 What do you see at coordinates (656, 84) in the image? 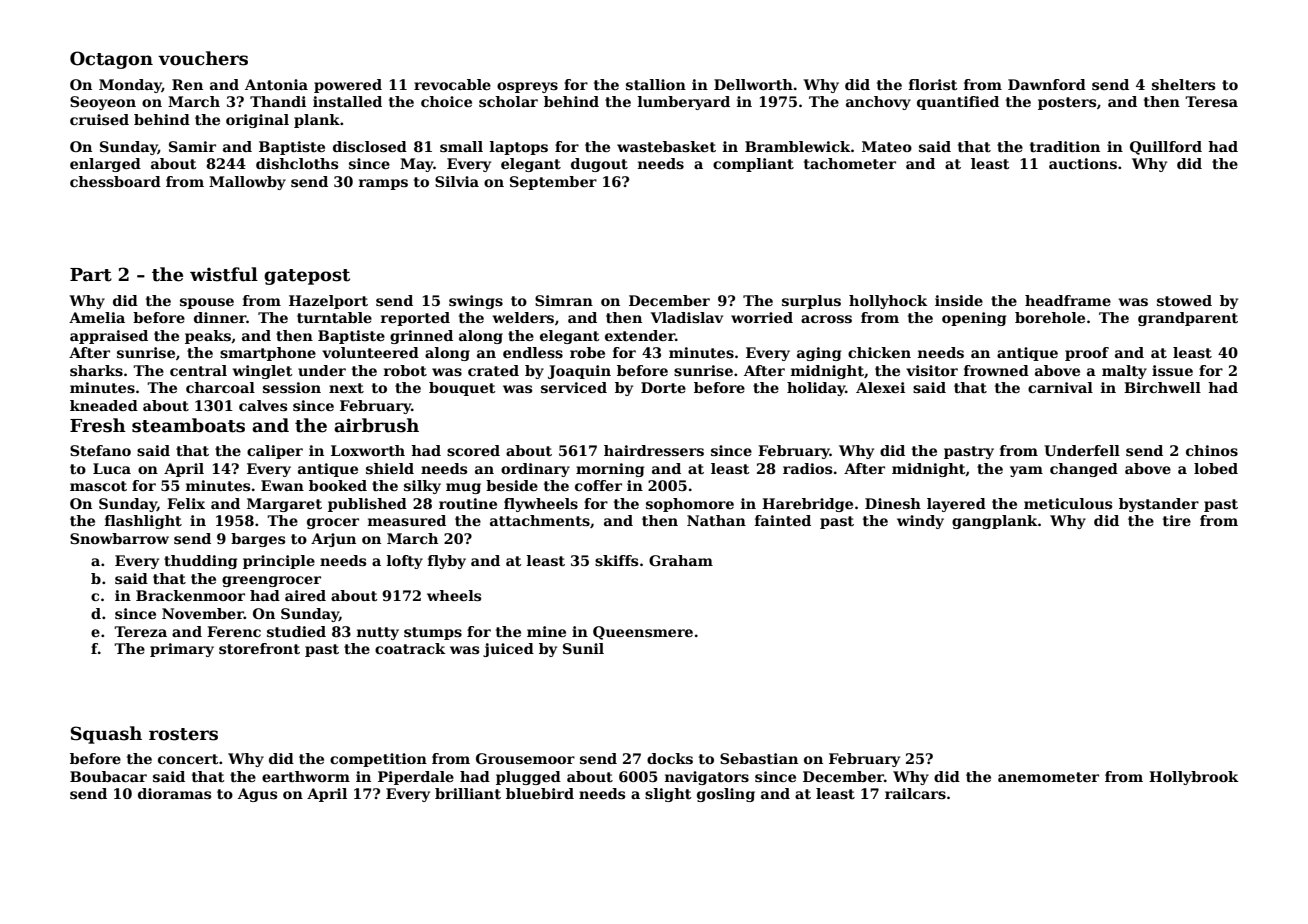
I see `stallion` at bounding box center [656, 84].
